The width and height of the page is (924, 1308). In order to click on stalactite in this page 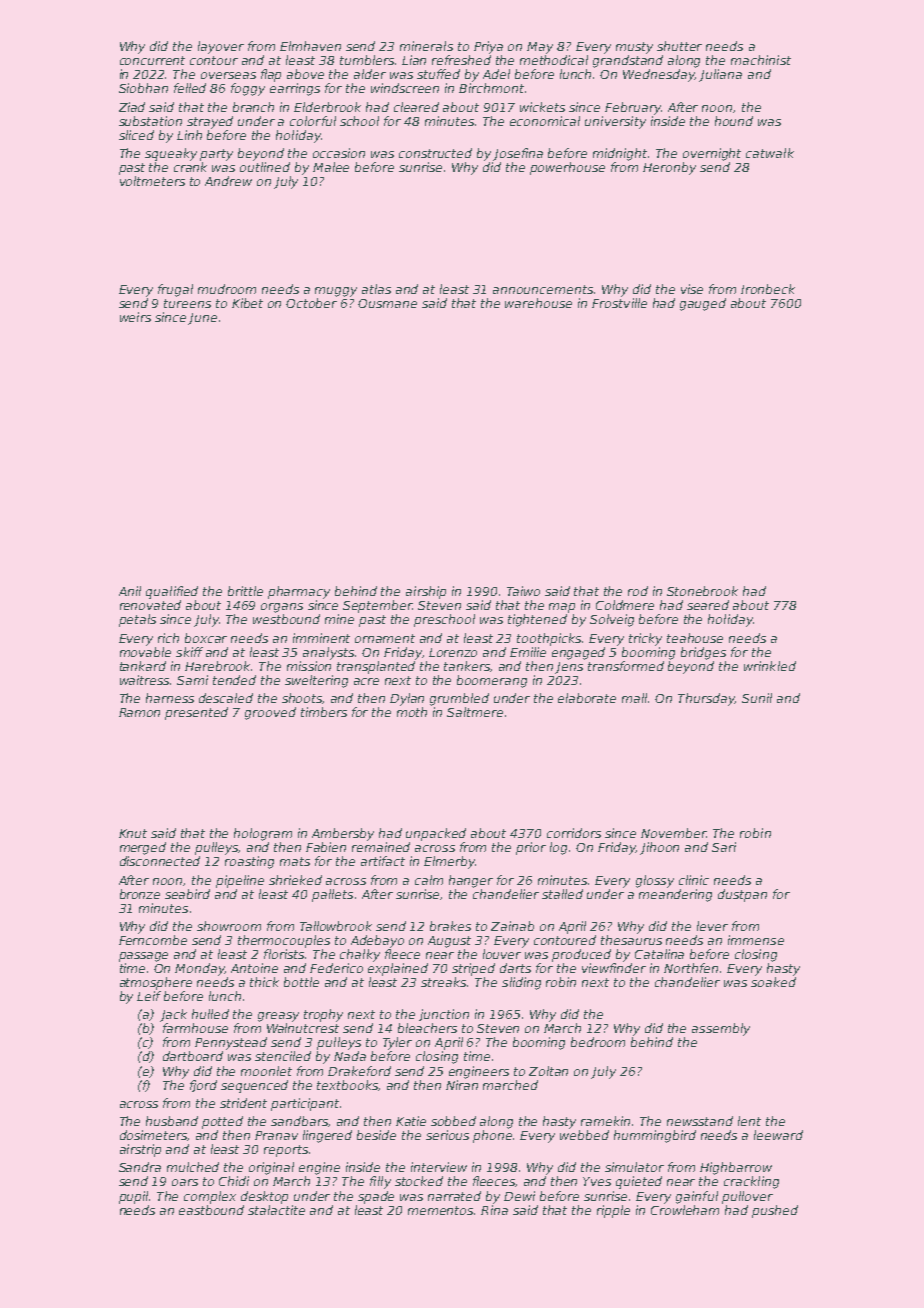, I will do `click(276, 1210)`.
